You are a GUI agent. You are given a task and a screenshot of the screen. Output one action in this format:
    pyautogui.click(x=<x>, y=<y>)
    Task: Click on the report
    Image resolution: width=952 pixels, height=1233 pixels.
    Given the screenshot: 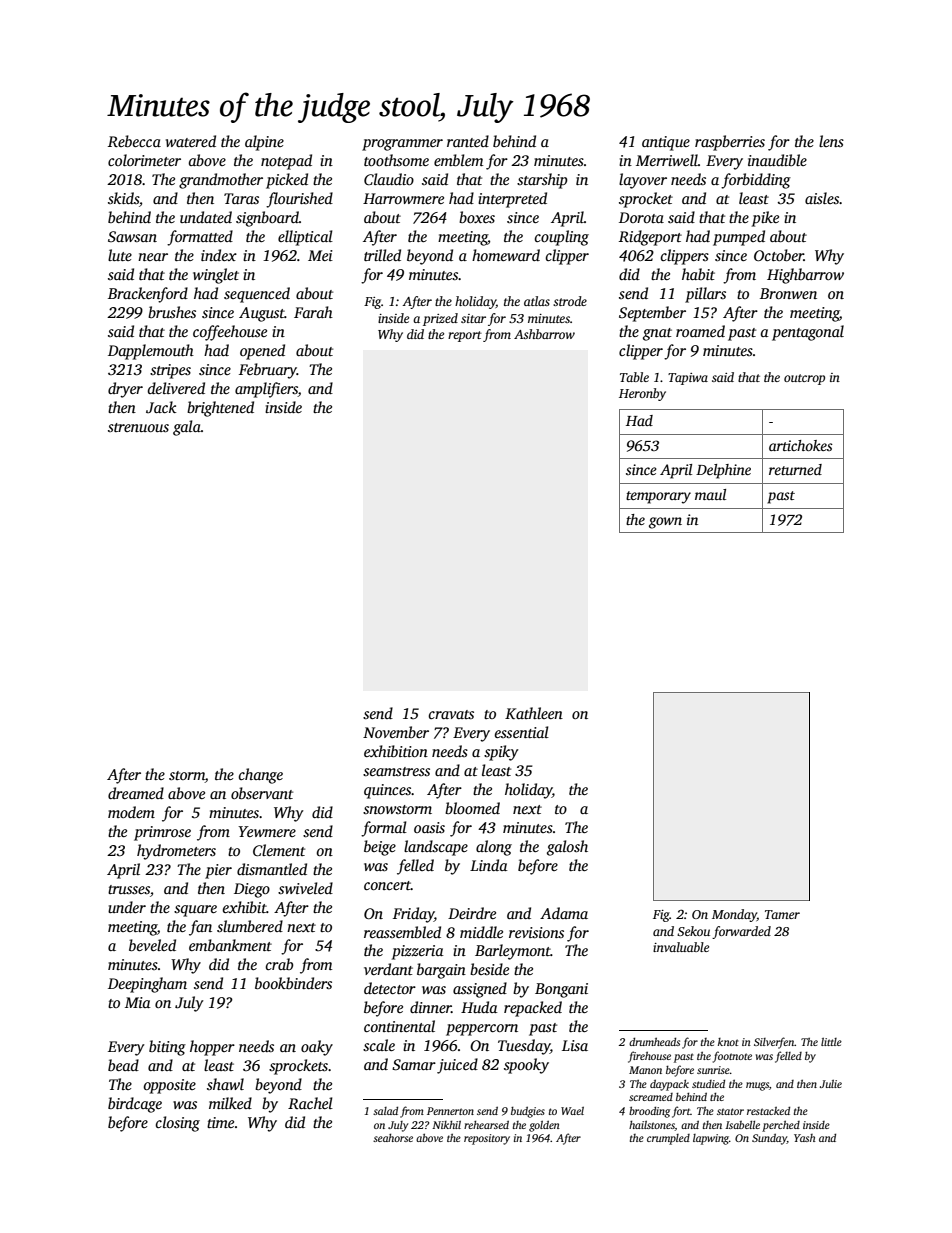 What is the action you would take?
    pyautogui.click(x=465, y=336)
